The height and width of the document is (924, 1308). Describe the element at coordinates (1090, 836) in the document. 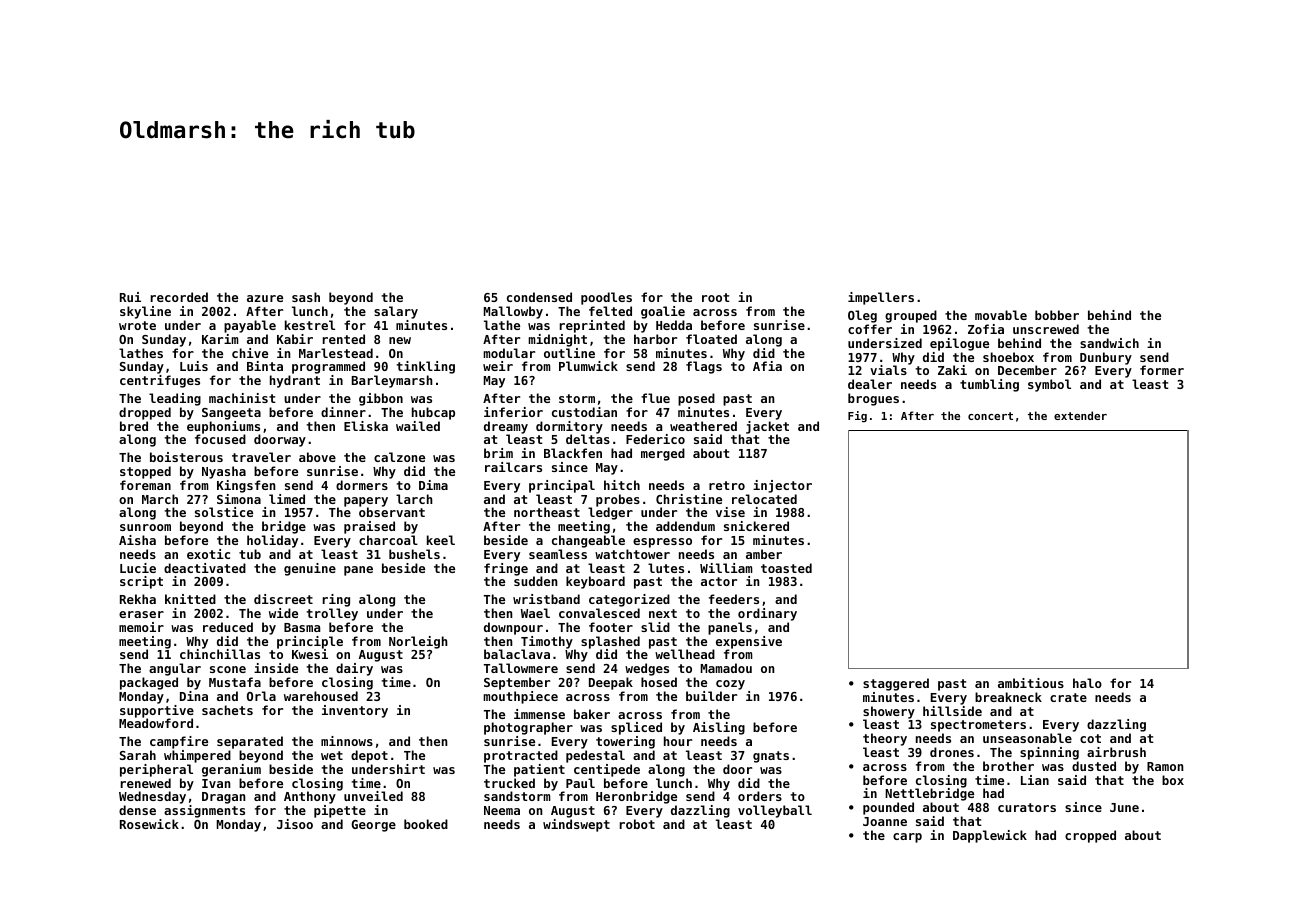

I see `cropped` at that location.
